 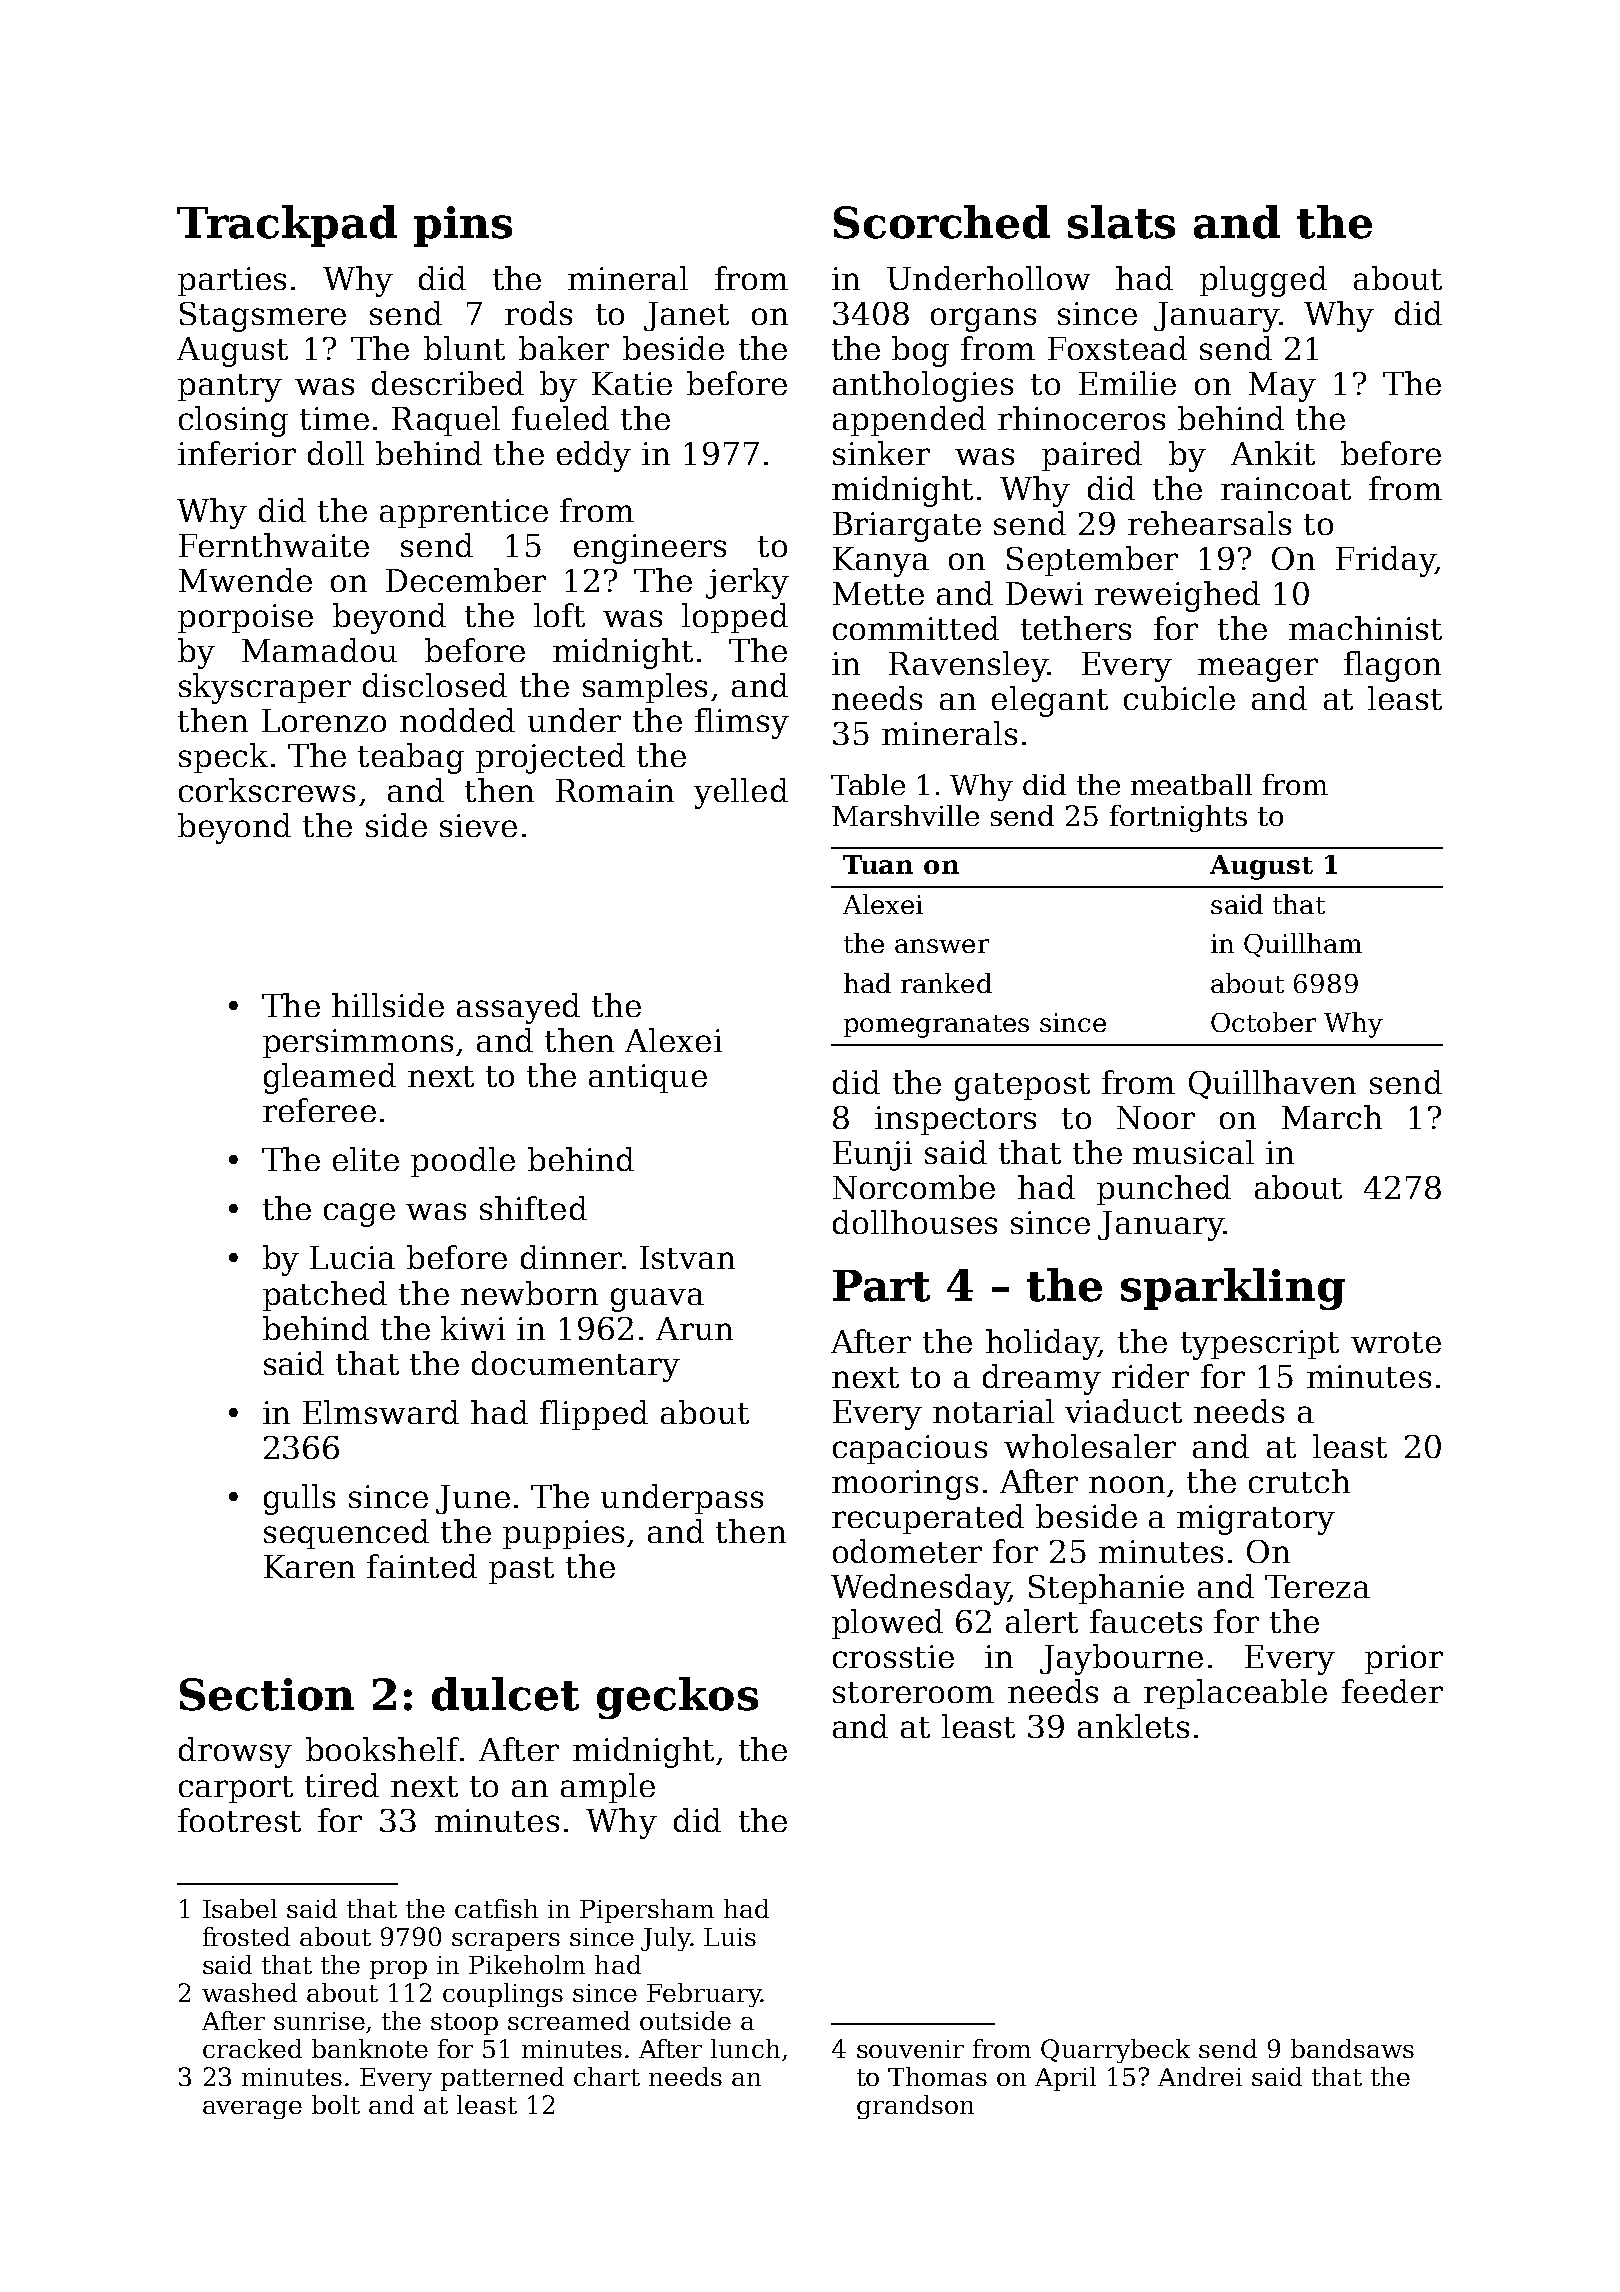 I want to click on meager, so click(x=1258, y=670).
